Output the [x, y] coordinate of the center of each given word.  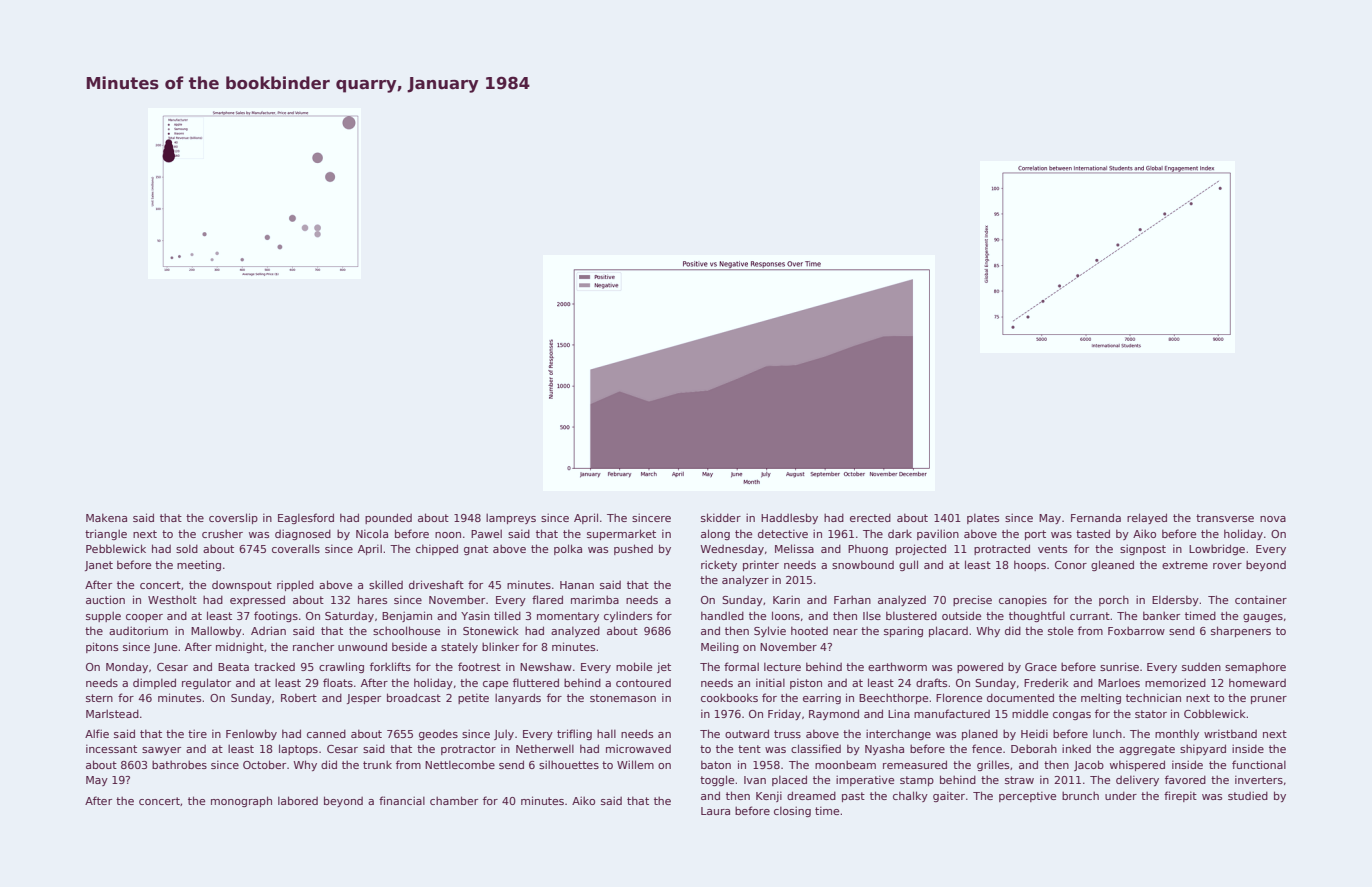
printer [761, 565]
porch [1114, 600]
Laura [715, 811]
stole [1060, 630]
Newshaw [546, 666]
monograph [241, 801]
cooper [144, 618]
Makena [106, 517]
